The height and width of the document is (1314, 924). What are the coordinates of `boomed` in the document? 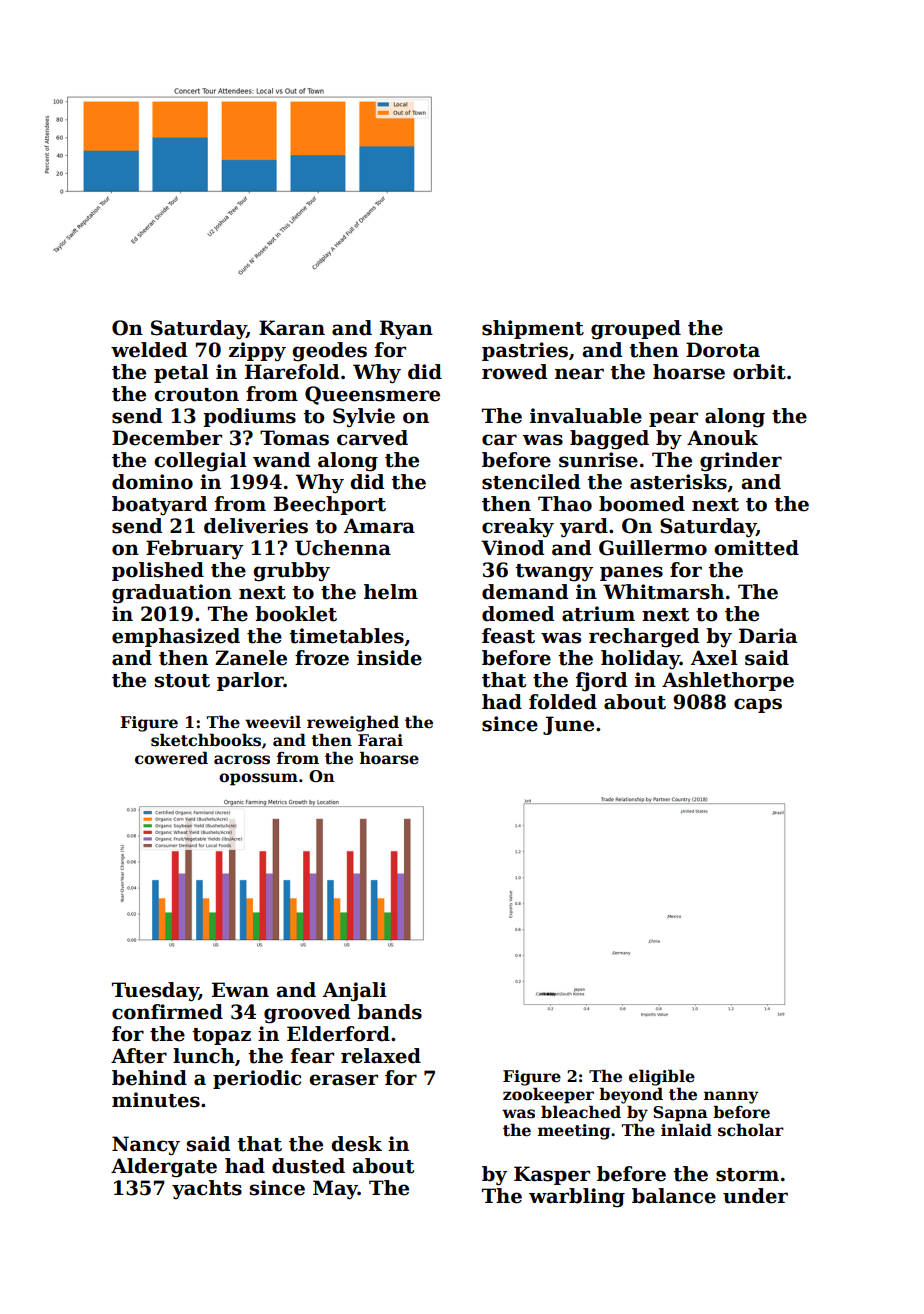 It's located at (642, 504).
